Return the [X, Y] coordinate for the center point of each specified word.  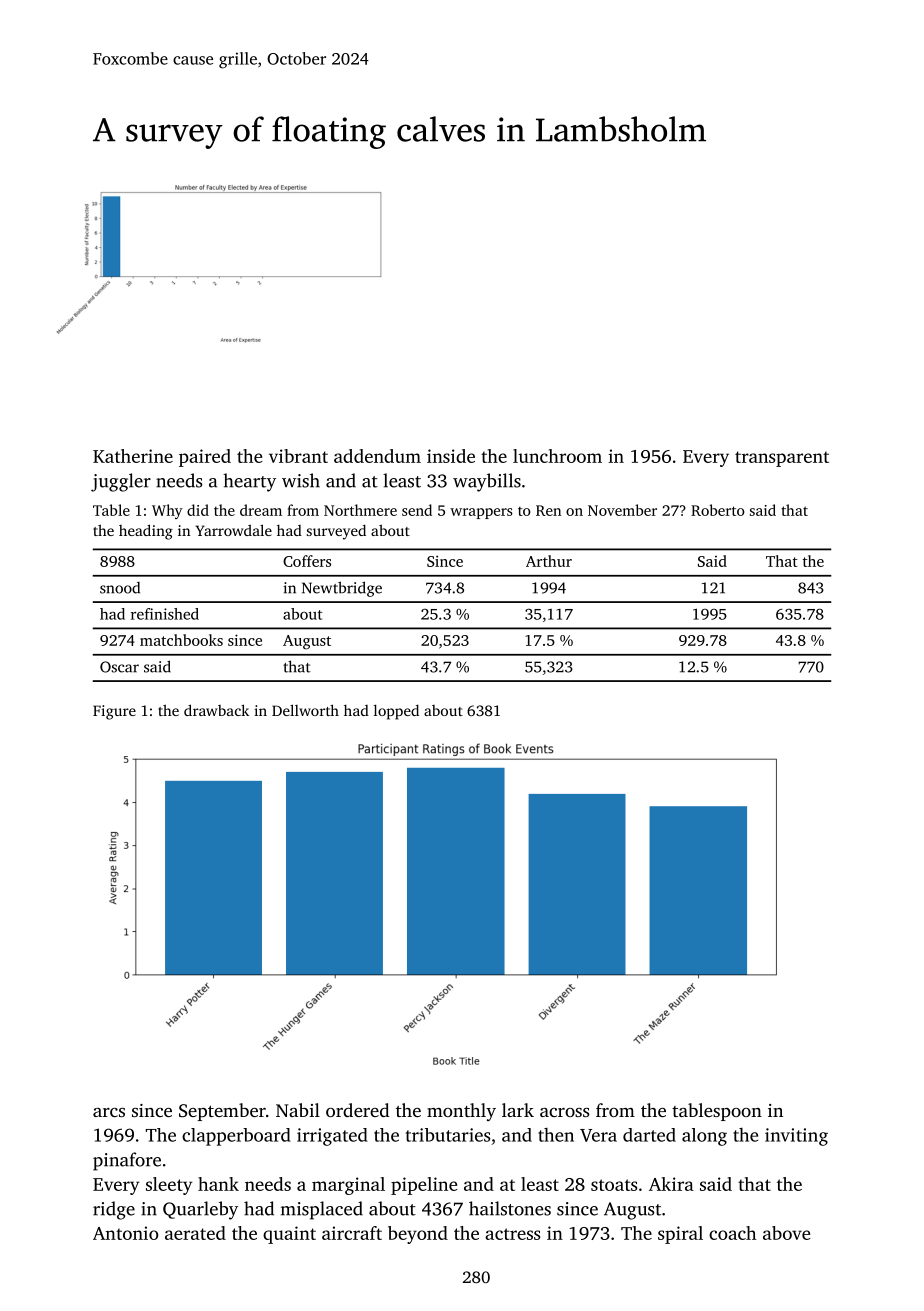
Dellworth [305, 710]
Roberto [718, 510]
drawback [216, 710]
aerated [195, 1233]
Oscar [119, 667]
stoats [614, 1185]
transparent [782, 459]
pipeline [424, 1186]
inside [451, 456]
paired [205, 458]
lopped [396, 712]
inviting [796, 1137]
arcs [109, 1112]
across [565, 1112]
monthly [461, 1112]
